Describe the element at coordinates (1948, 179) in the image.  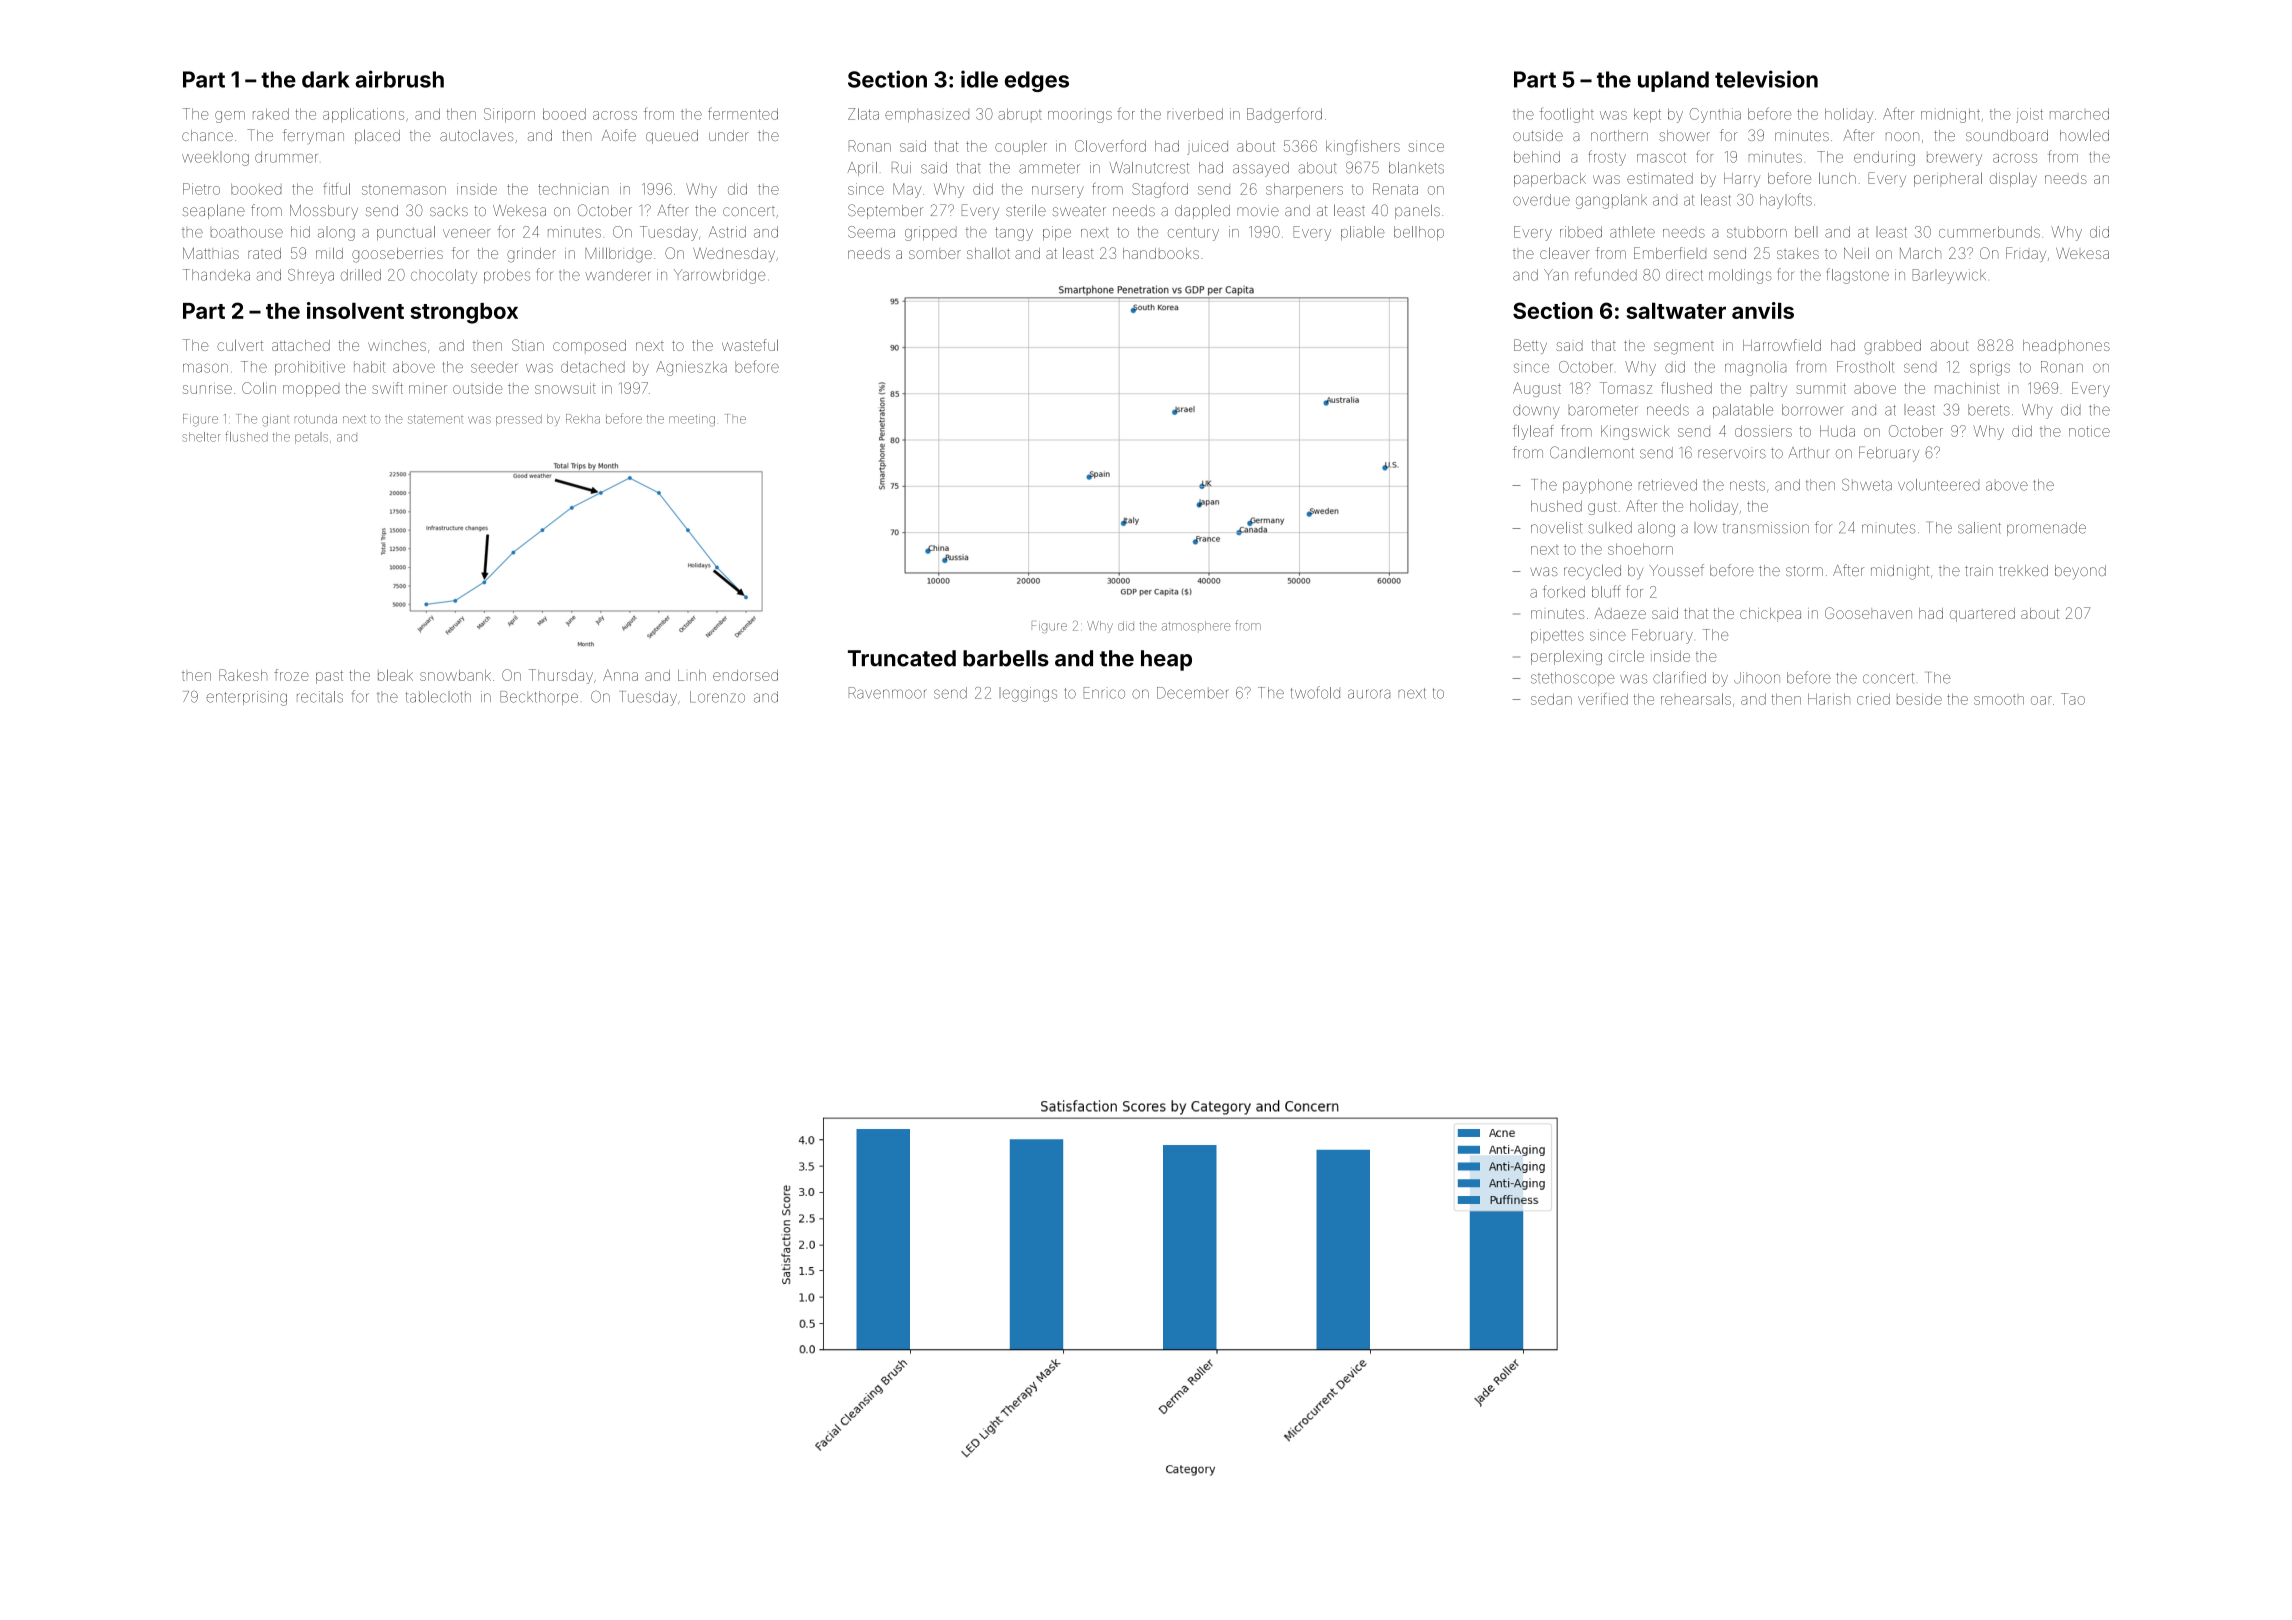
I see `peripheral` at that location.
